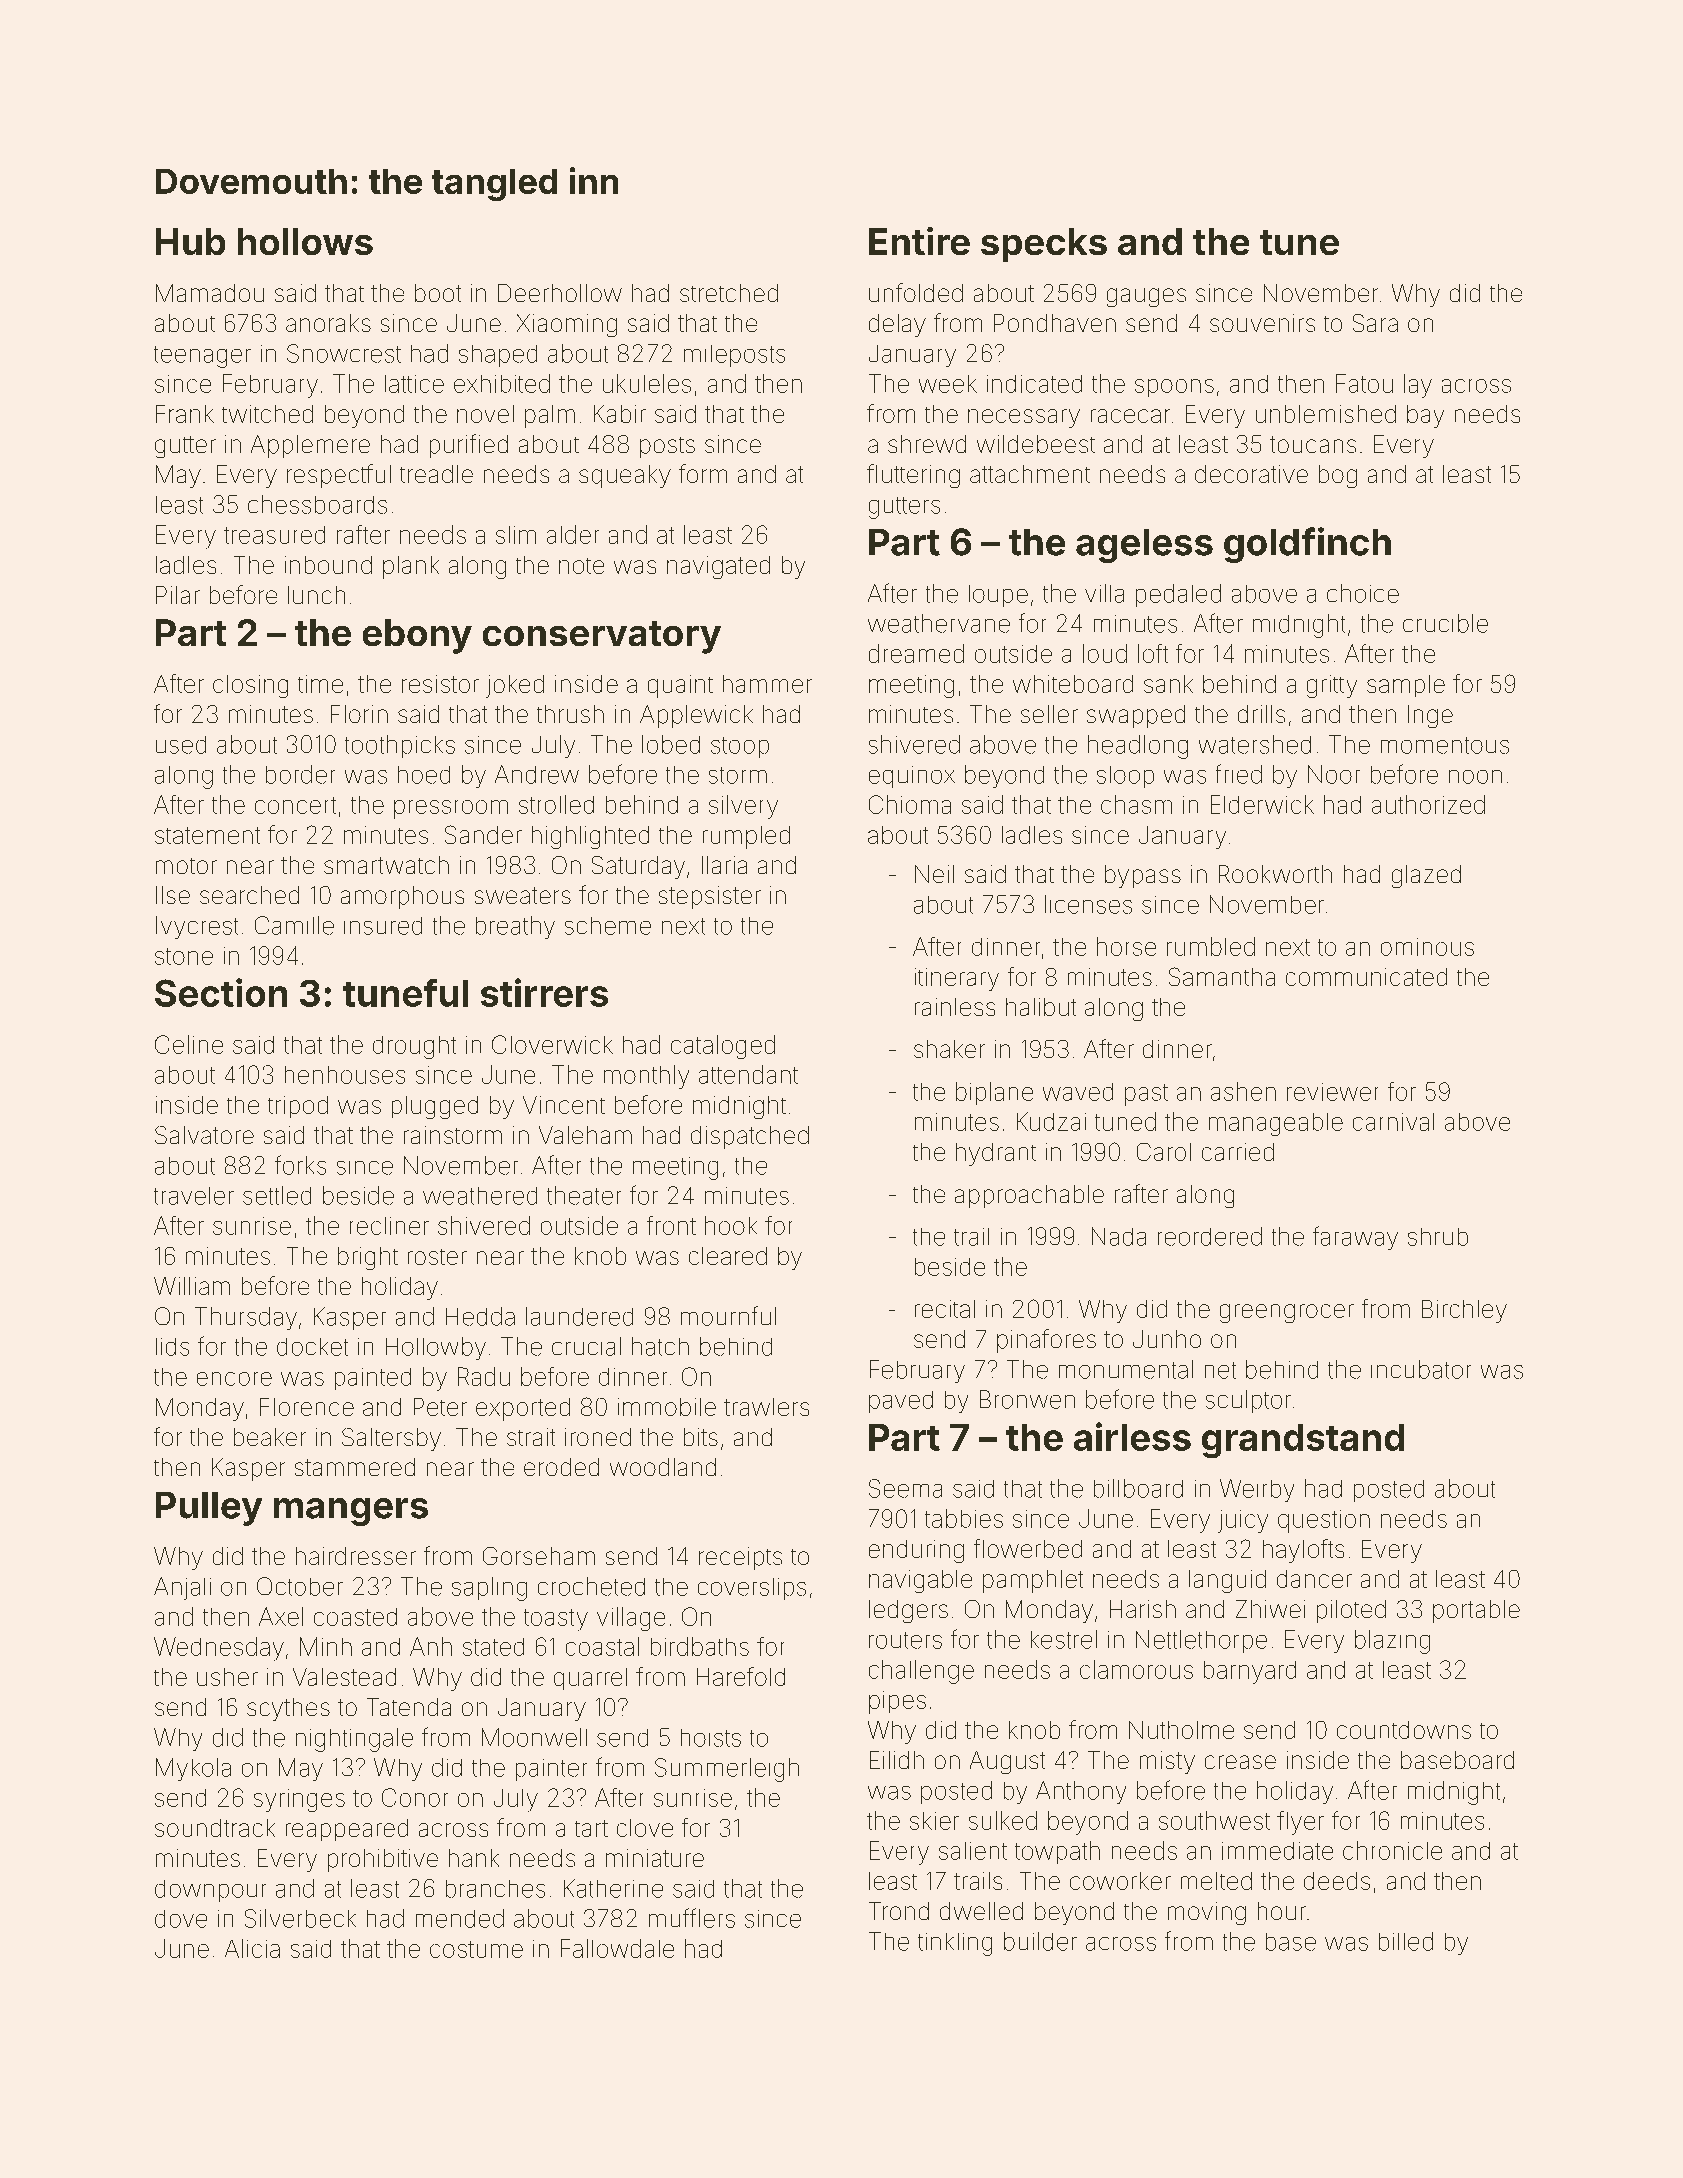  Describe the element at coordinates (1425, 416) in the document. I see `bay` at that location.
